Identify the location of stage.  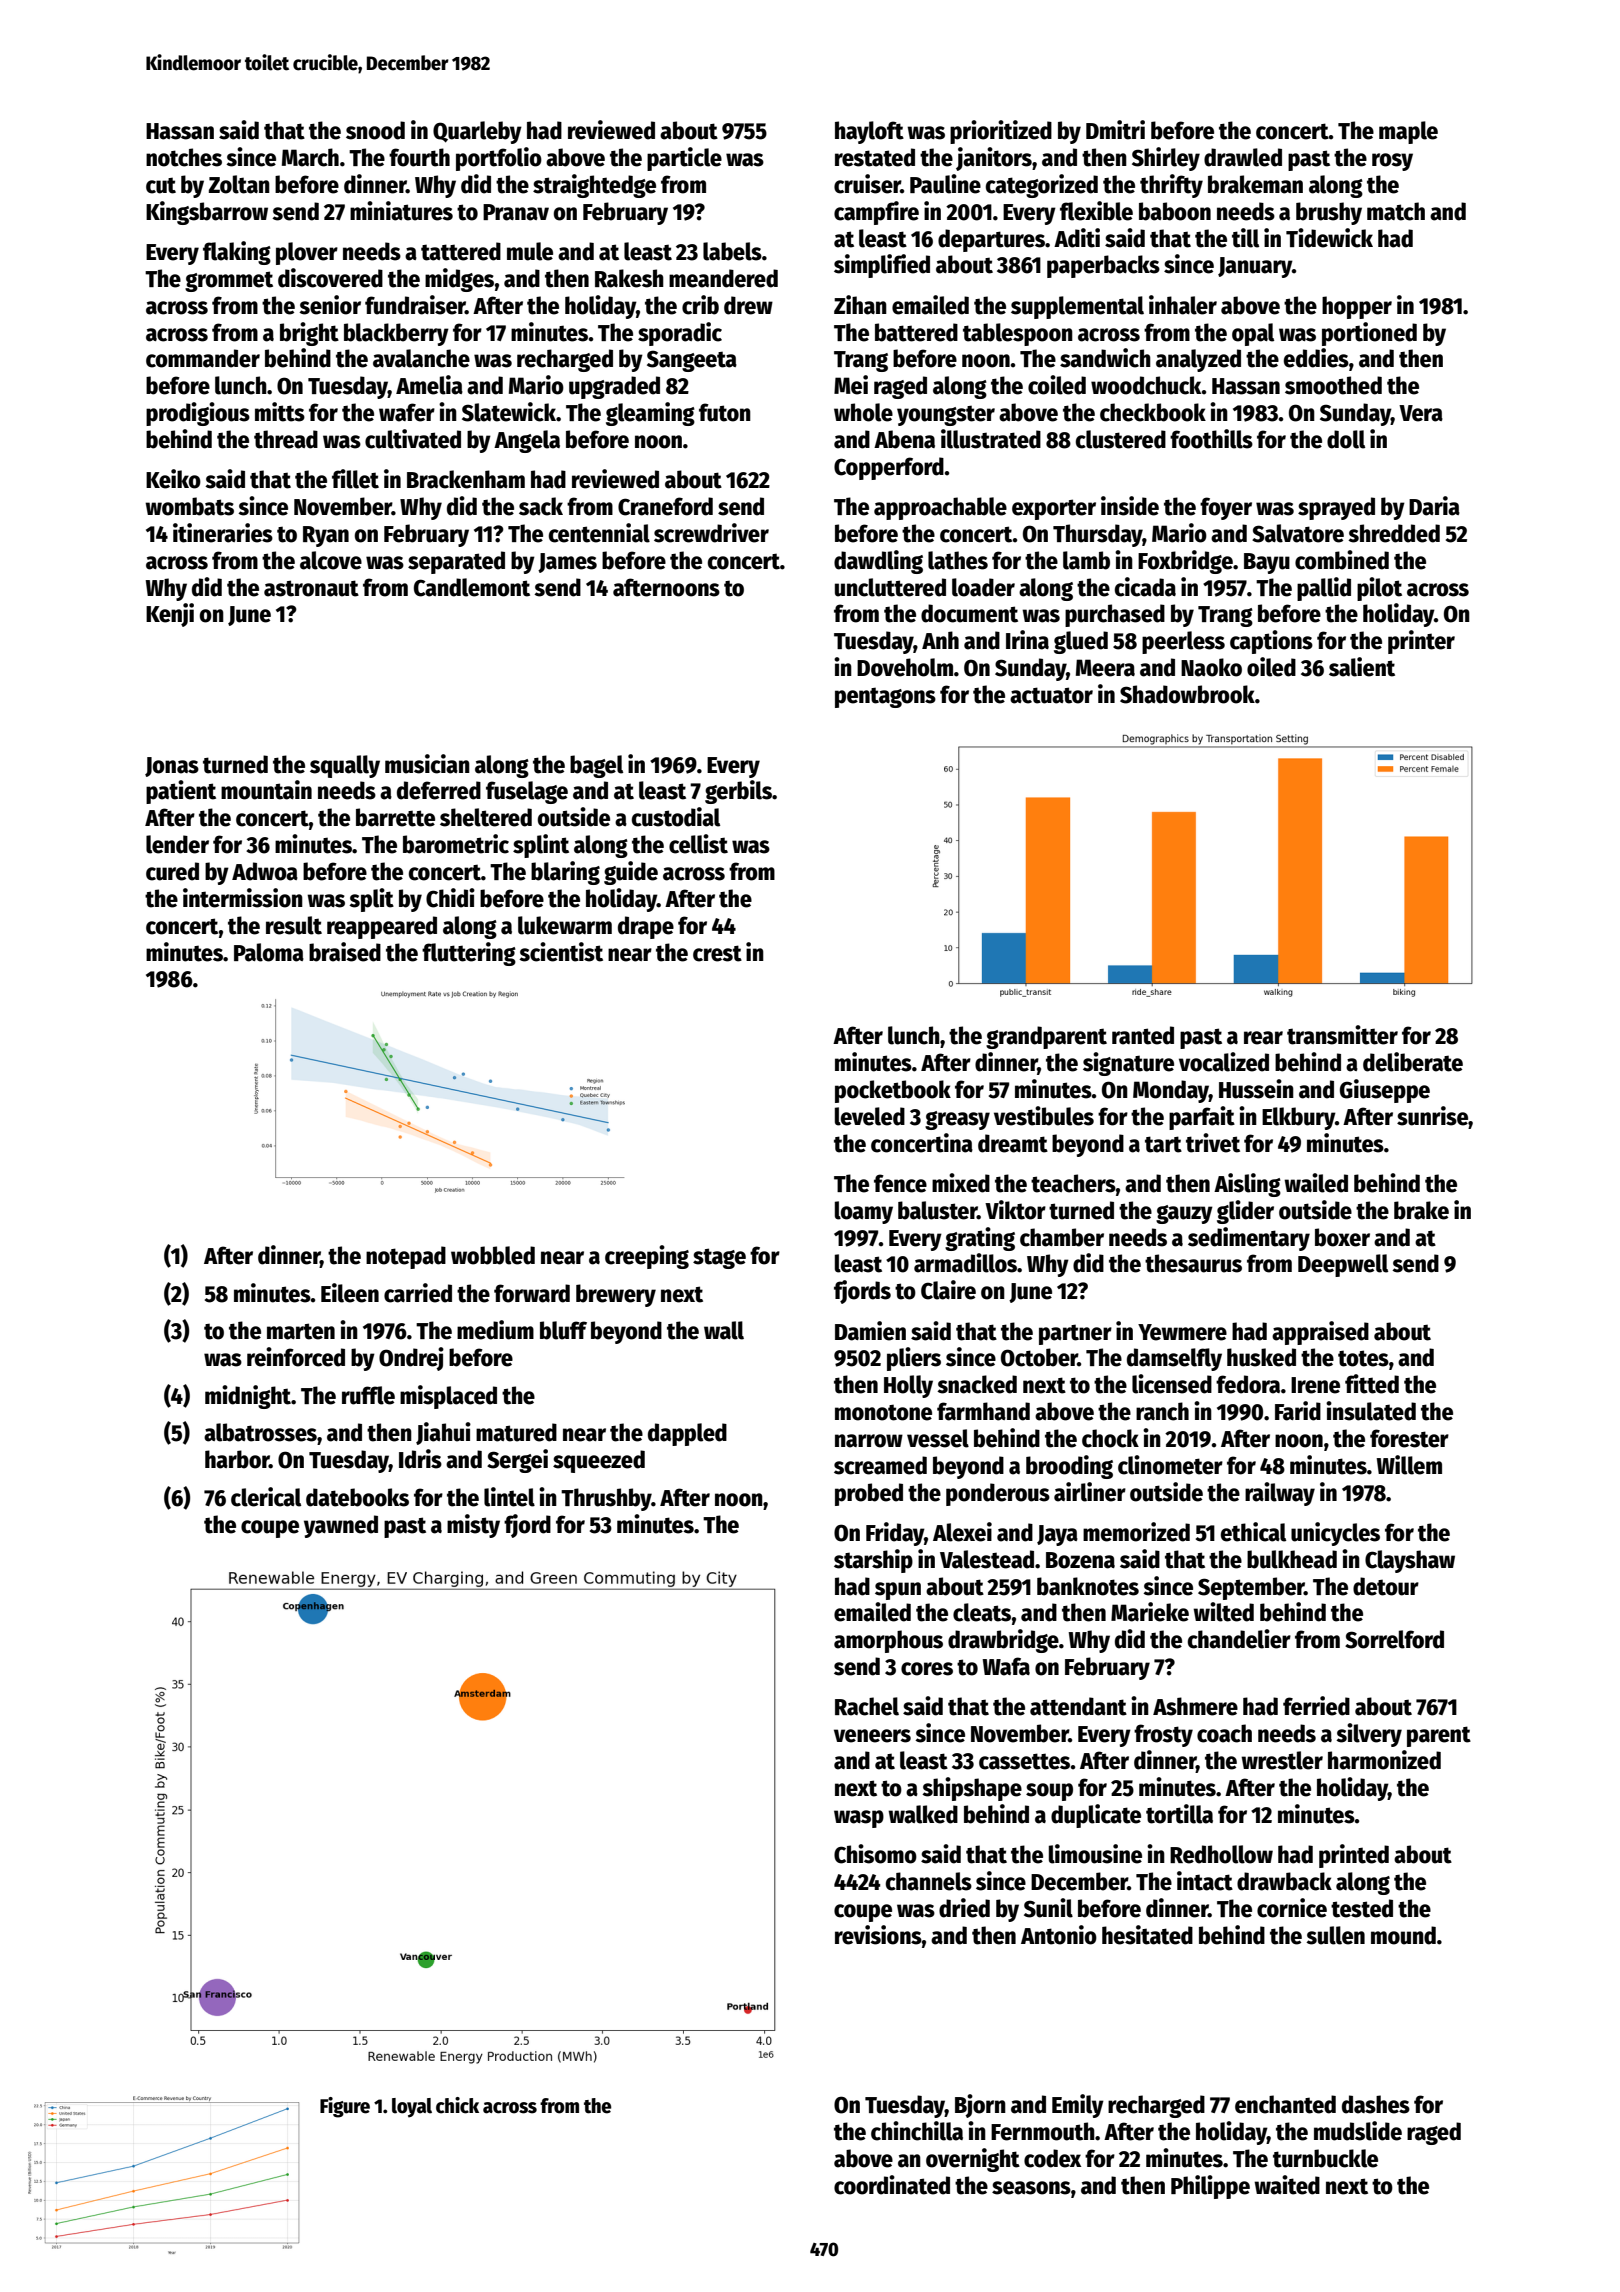
(719, 1258).
